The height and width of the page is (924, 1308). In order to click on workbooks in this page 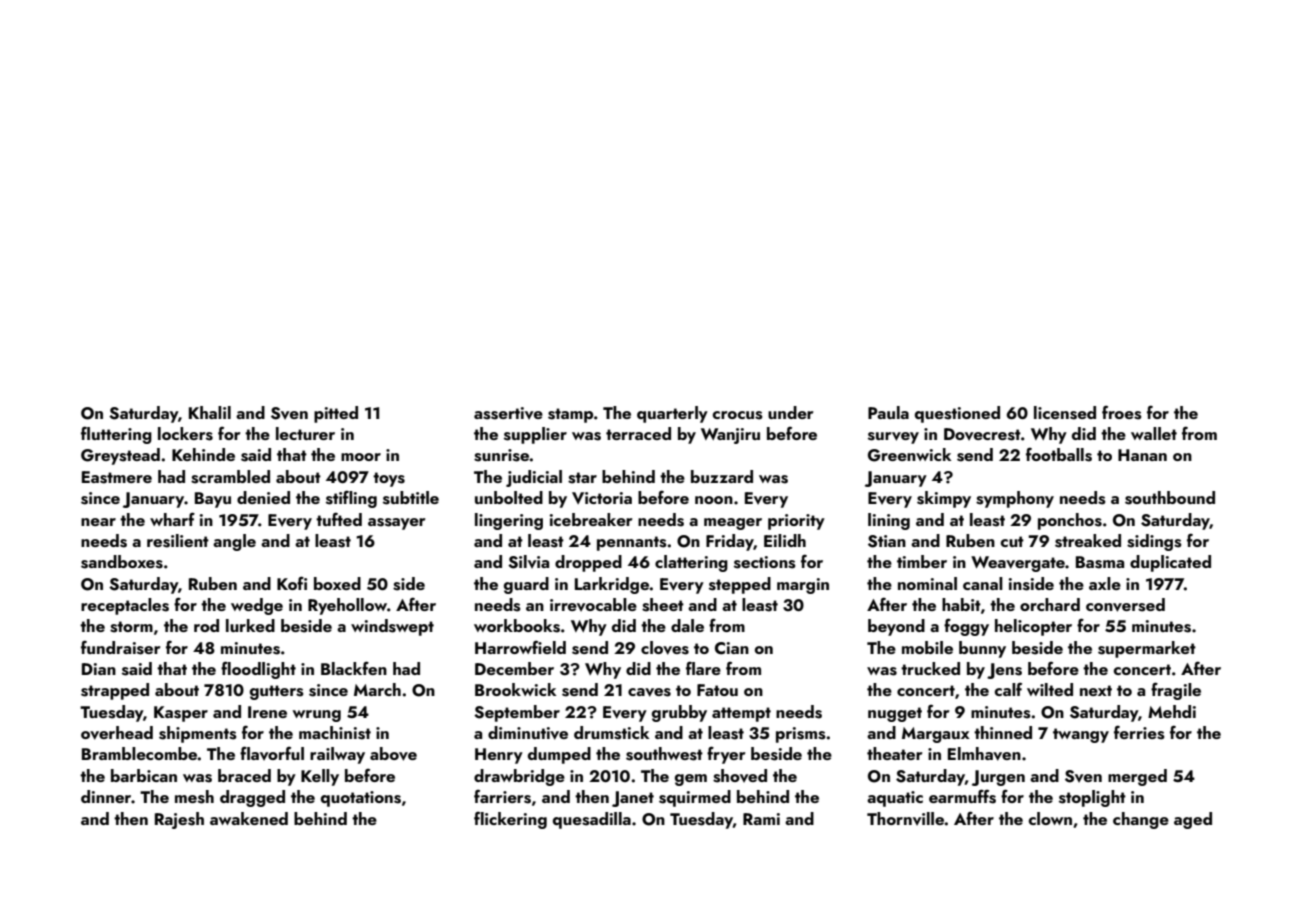, I will do `click(517, 626)`.
